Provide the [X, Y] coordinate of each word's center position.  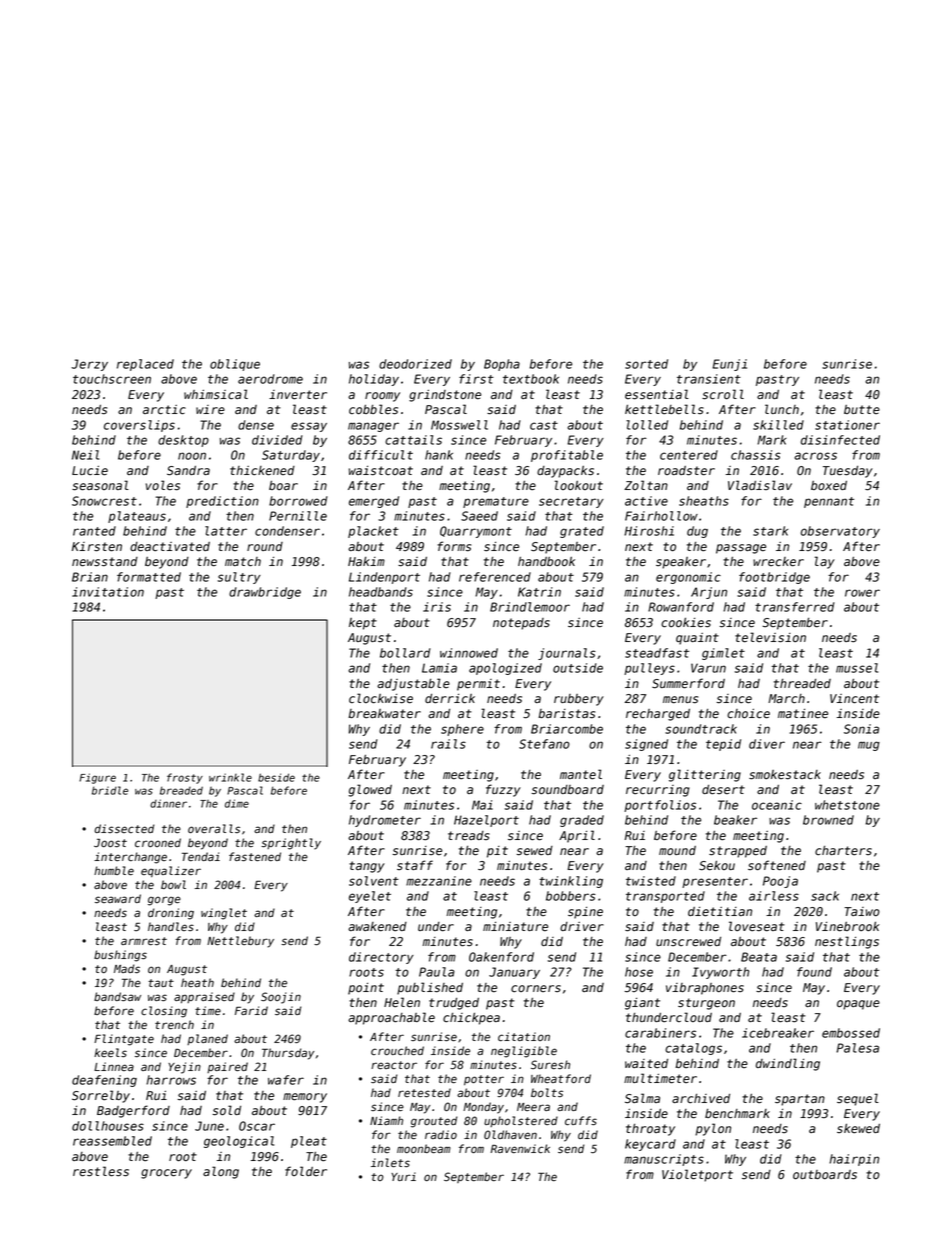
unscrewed [688, 942]
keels [110, 1053]
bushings [120, 956]
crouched [397, 1051]
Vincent [854, 699]
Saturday [291, 456]
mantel [581, 774]
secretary [571, 502]
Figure [97, 778]
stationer [847, 425]
